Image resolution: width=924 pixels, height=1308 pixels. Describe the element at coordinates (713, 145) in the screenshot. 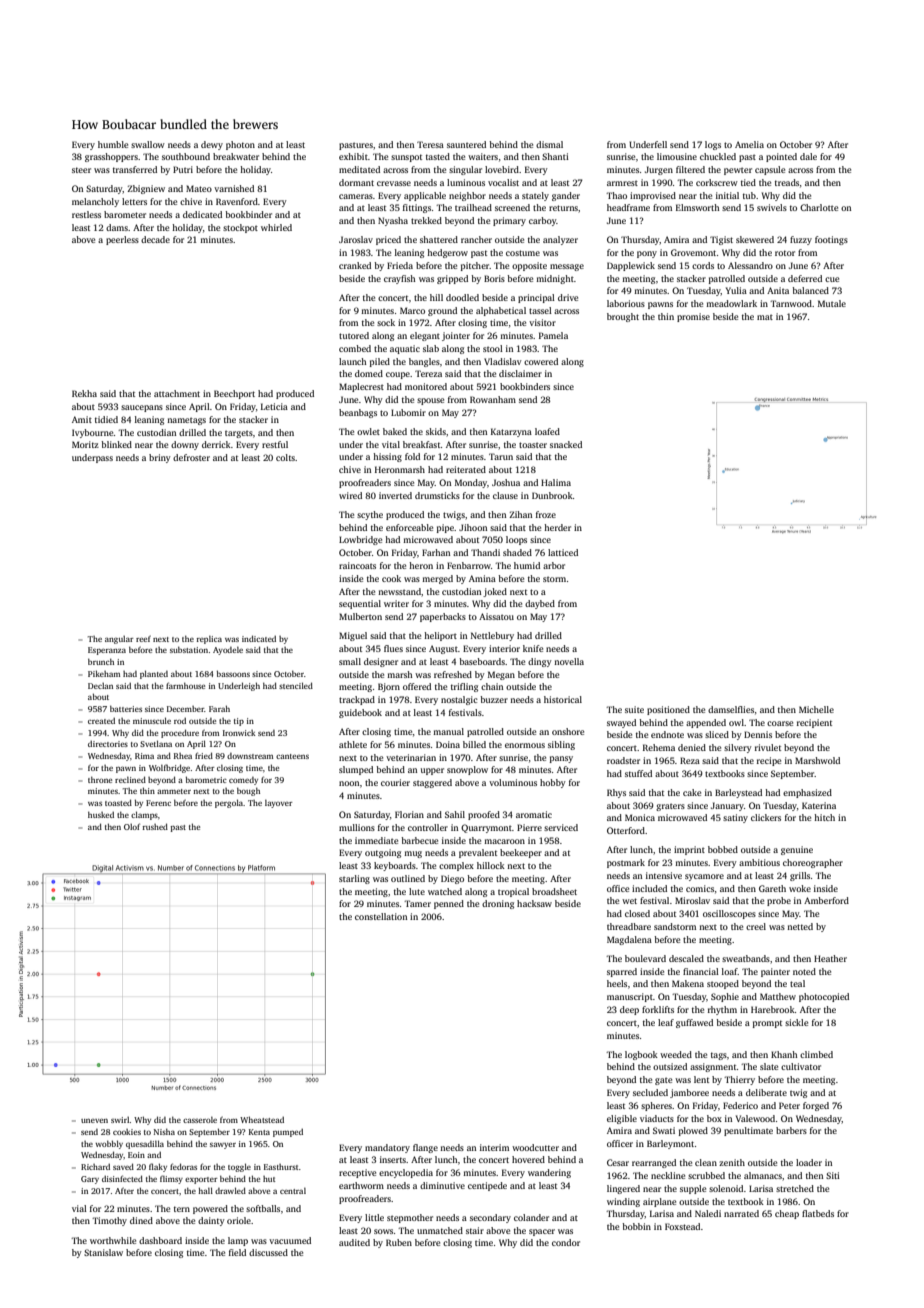

I see `logs` at that location.
